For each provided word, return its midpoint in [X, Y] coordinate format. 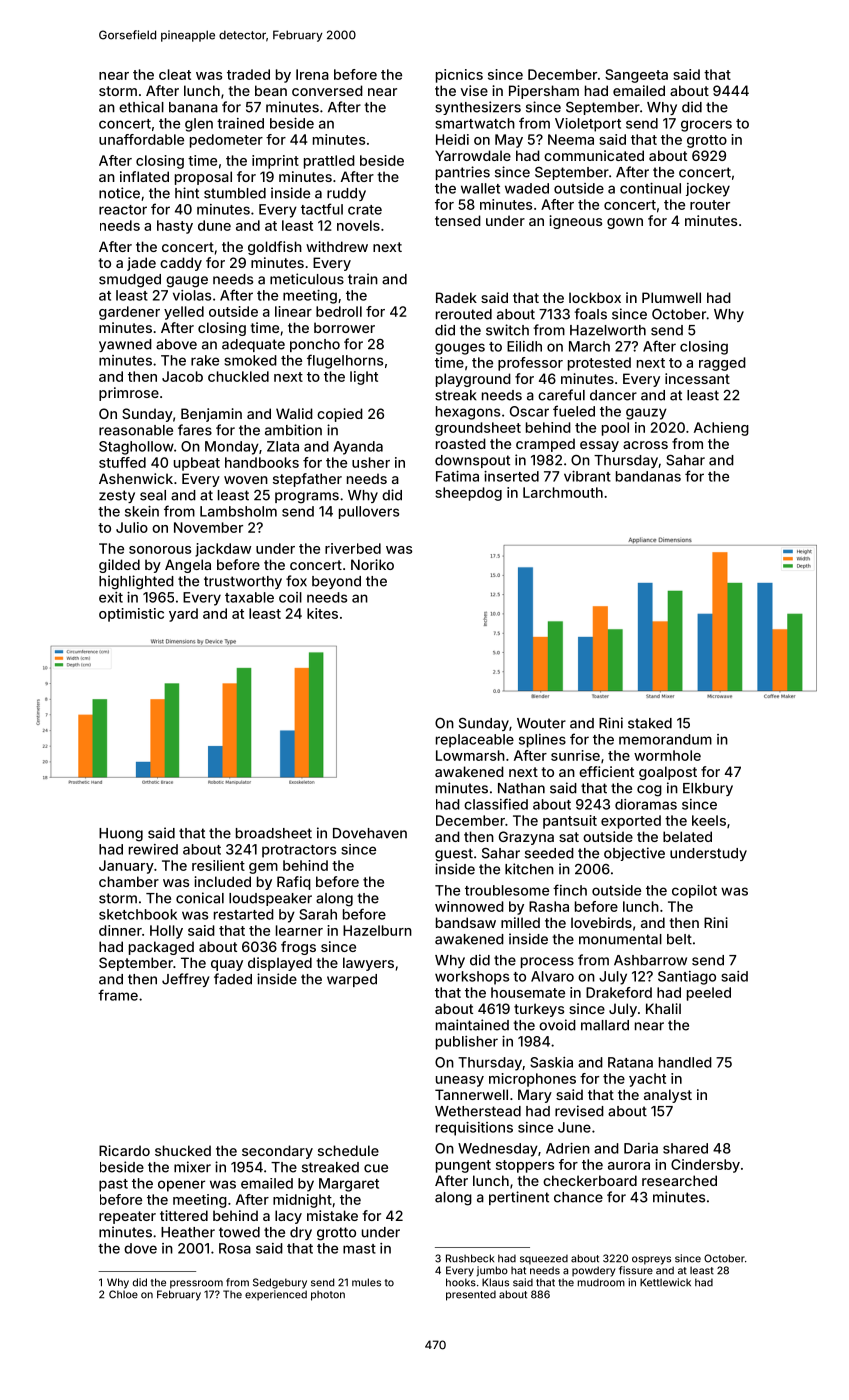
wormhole [667, 755]
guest [454, 855]
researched [679, 1180]
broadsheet [274, 833]
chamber [129, 881]
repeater [127, 1217]
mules [366, 1282]
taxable [249, 597]
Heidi [452, 139]
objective [634, 854]
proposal [203, 178]
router [710, 205]
